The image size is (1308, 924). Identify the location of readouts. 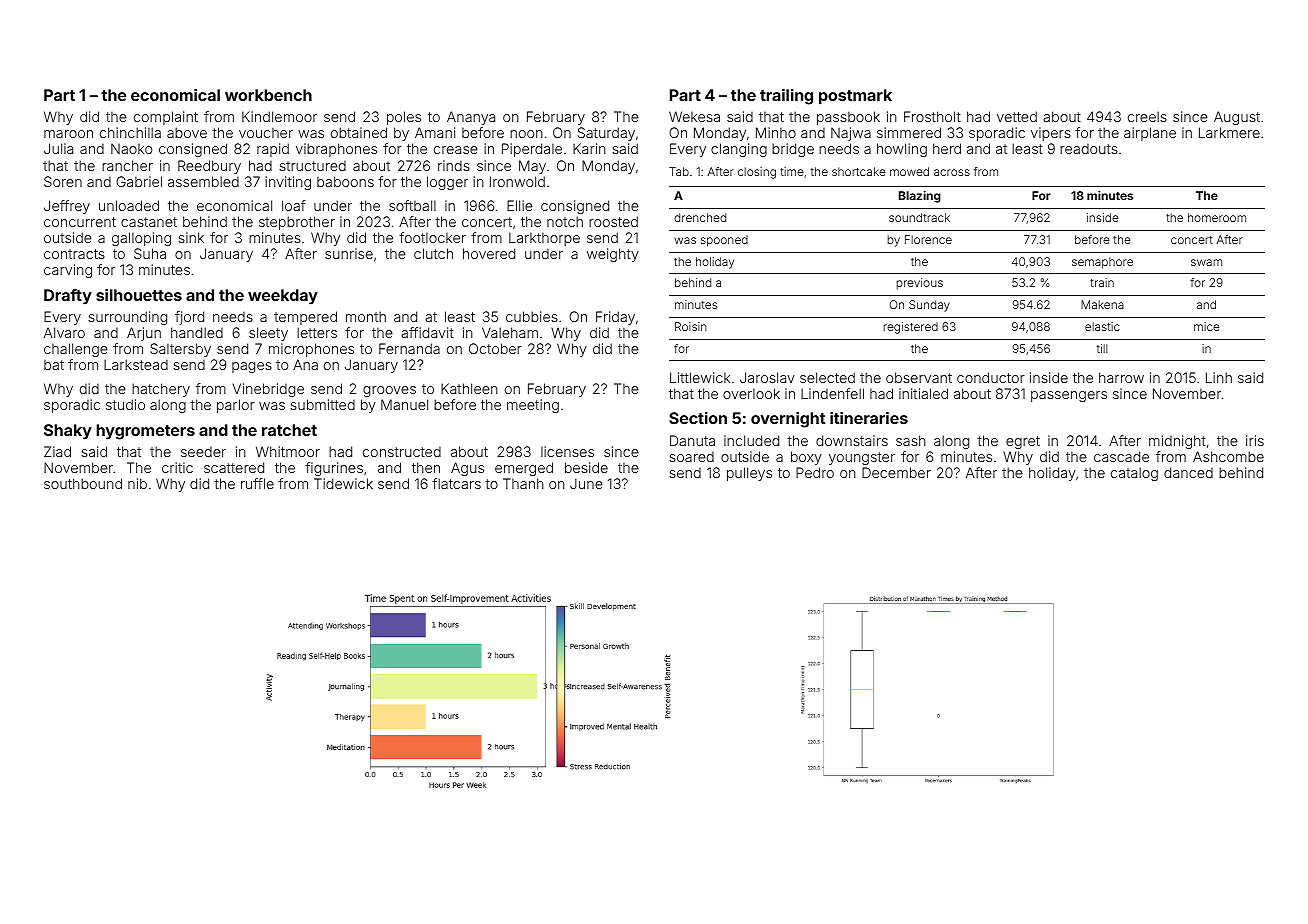
(1089, 149).
